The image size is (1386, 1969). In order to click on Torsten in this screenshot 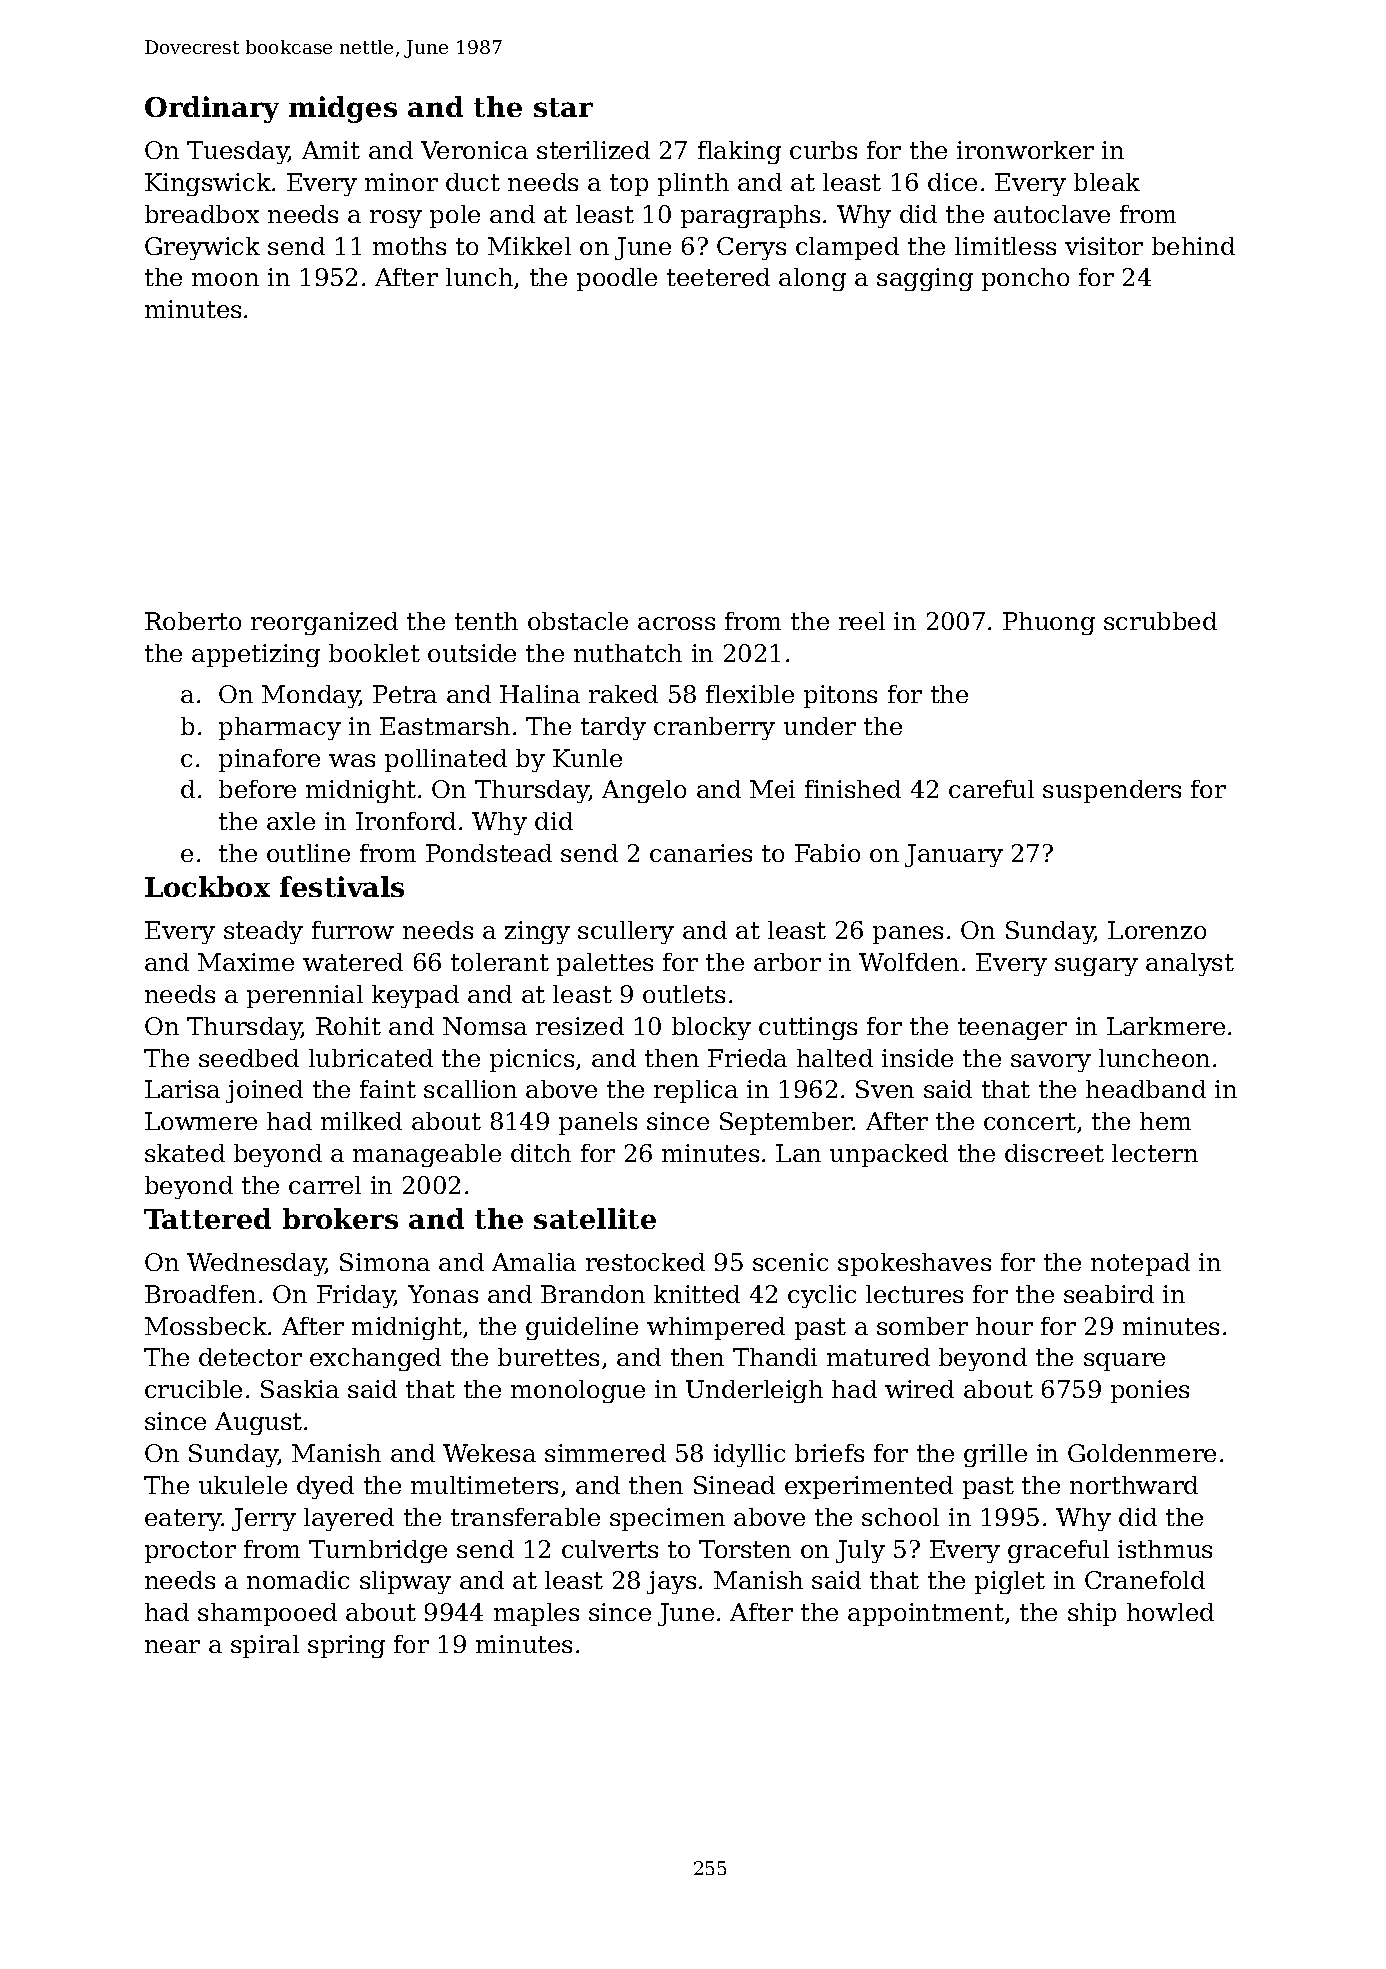, I will do `click(745, 1549)`.
